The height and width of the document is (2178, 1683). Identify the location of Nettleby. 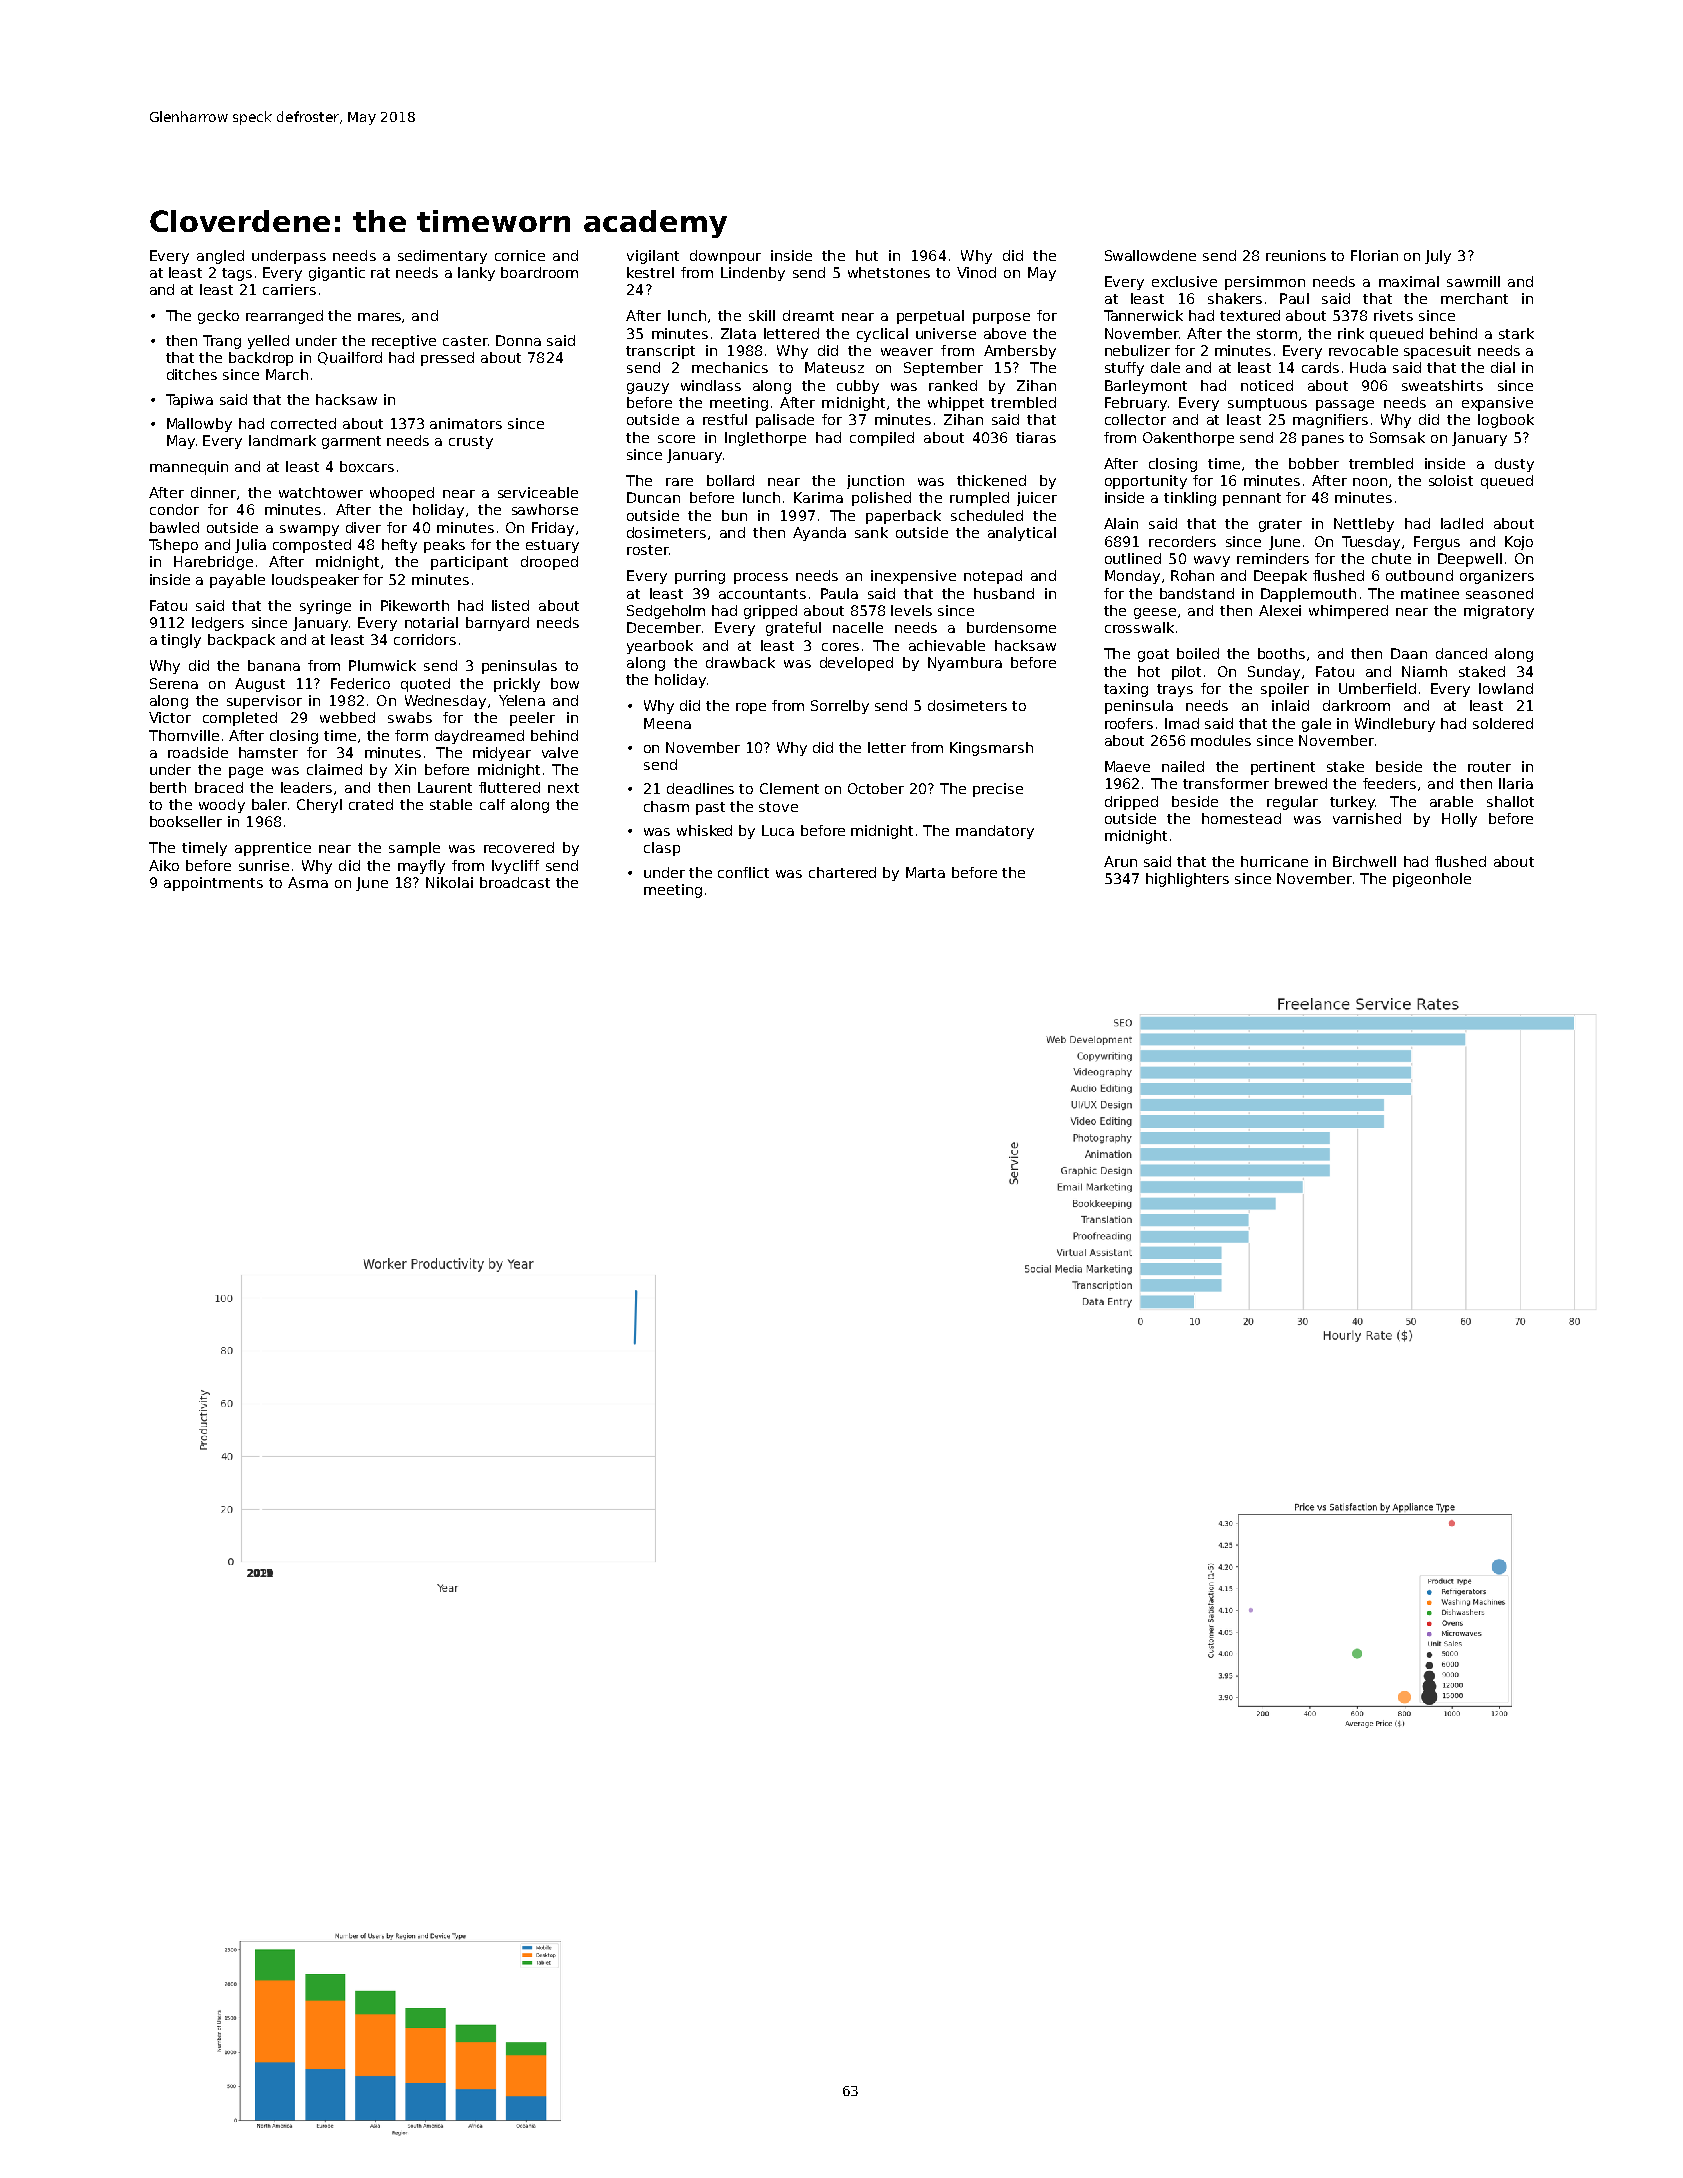
(1364, 525).
